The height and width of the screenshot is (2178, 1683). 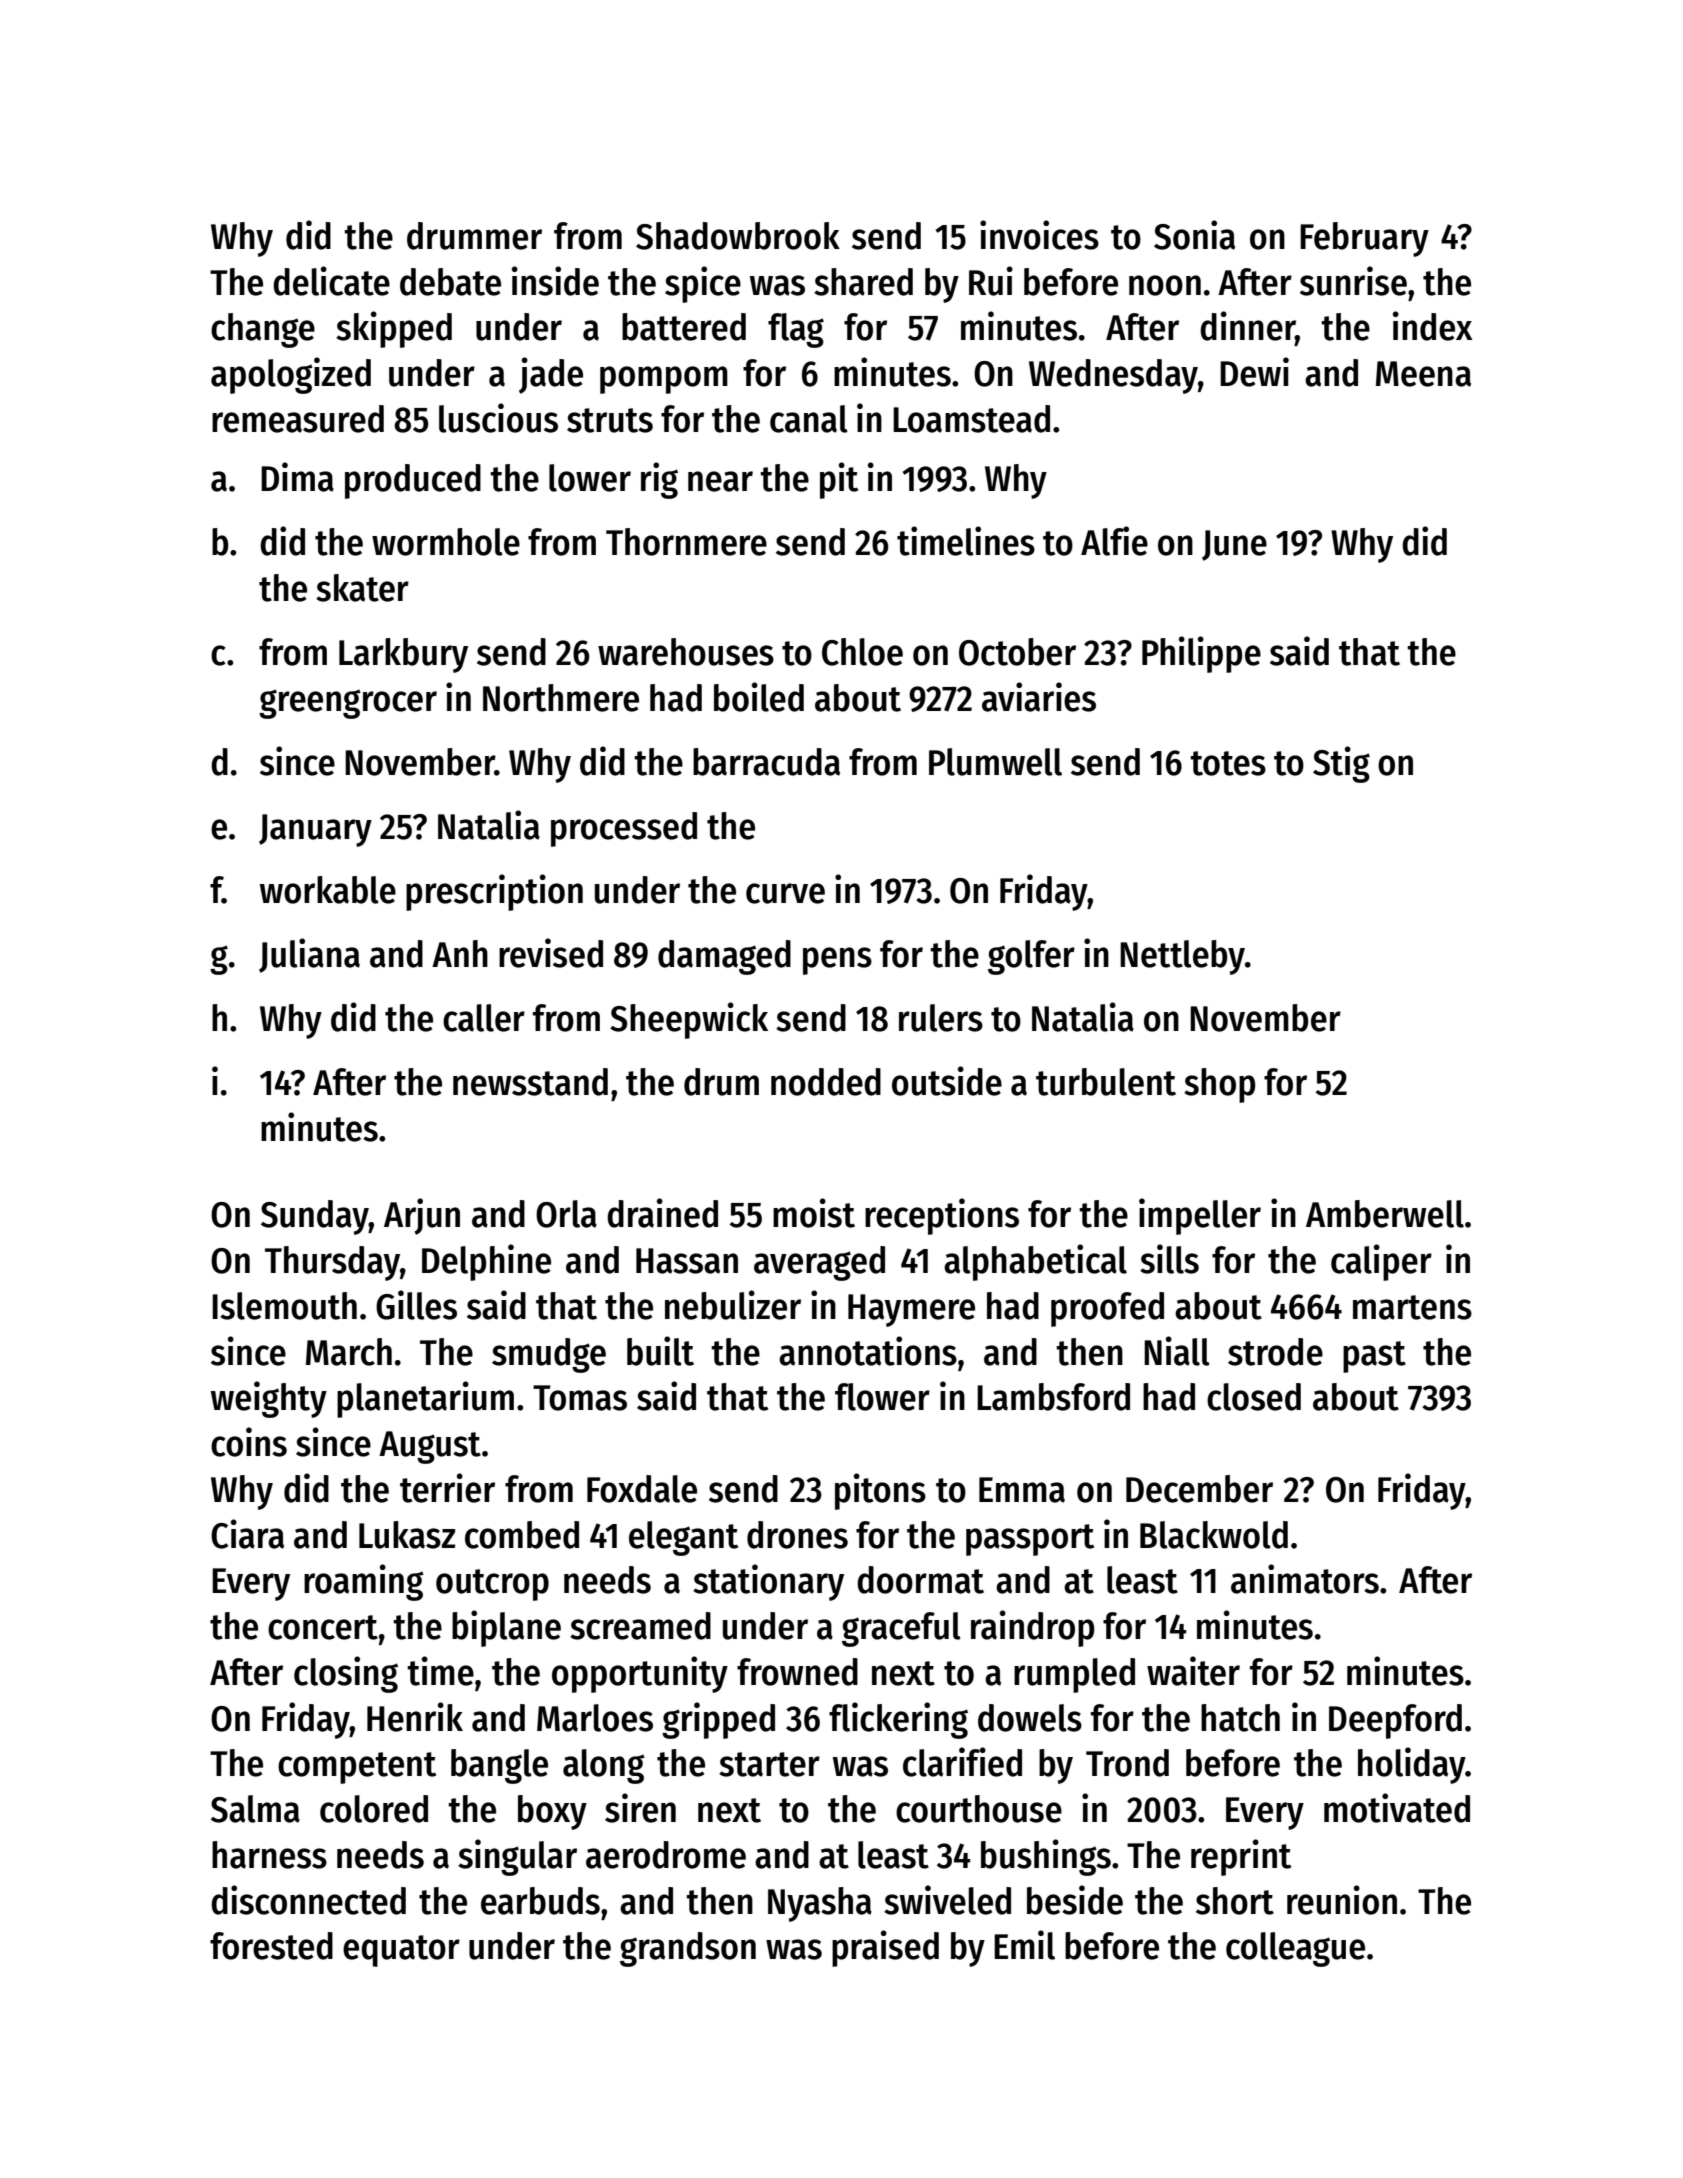 What do you see at coordinates (1039, 235) in the screenshot?
I see `invoices` at bounding box center [1039, 235].
